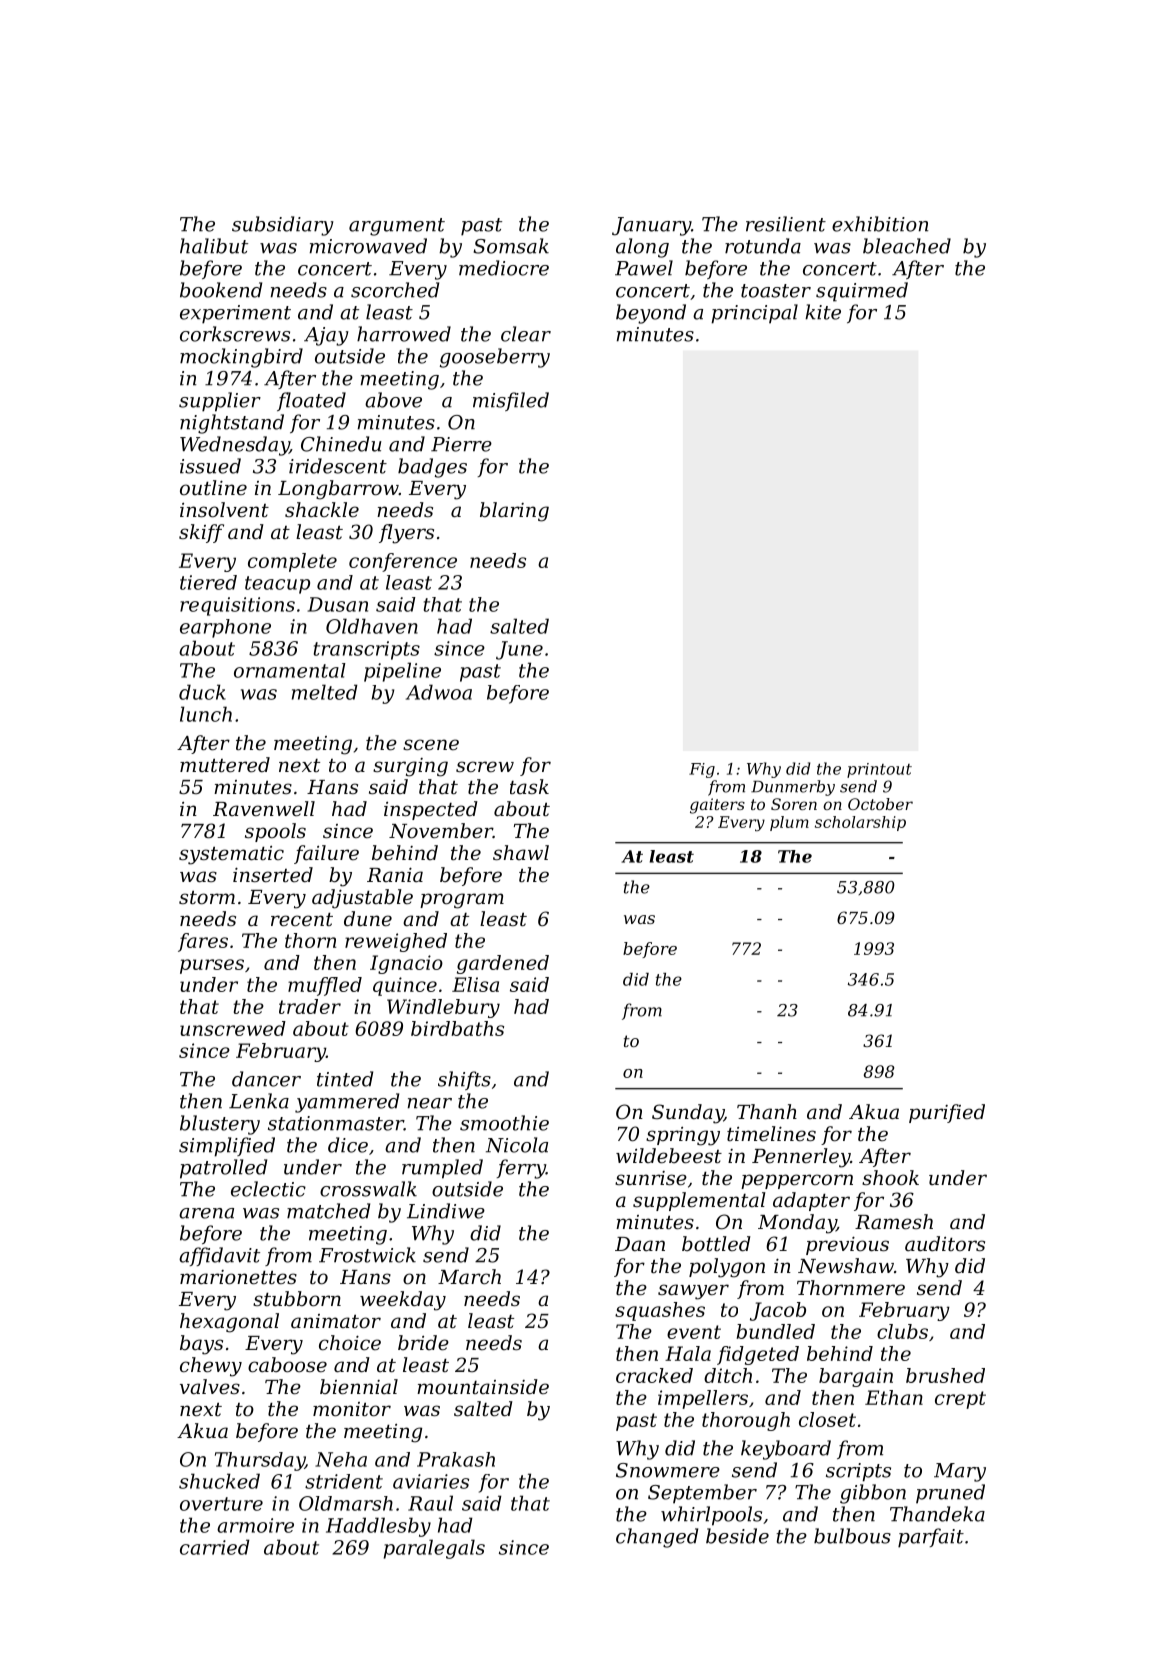  What do you see at coordinates (519, 650) in the screenshot?
I see `June` at bounding box center [519, 650].
